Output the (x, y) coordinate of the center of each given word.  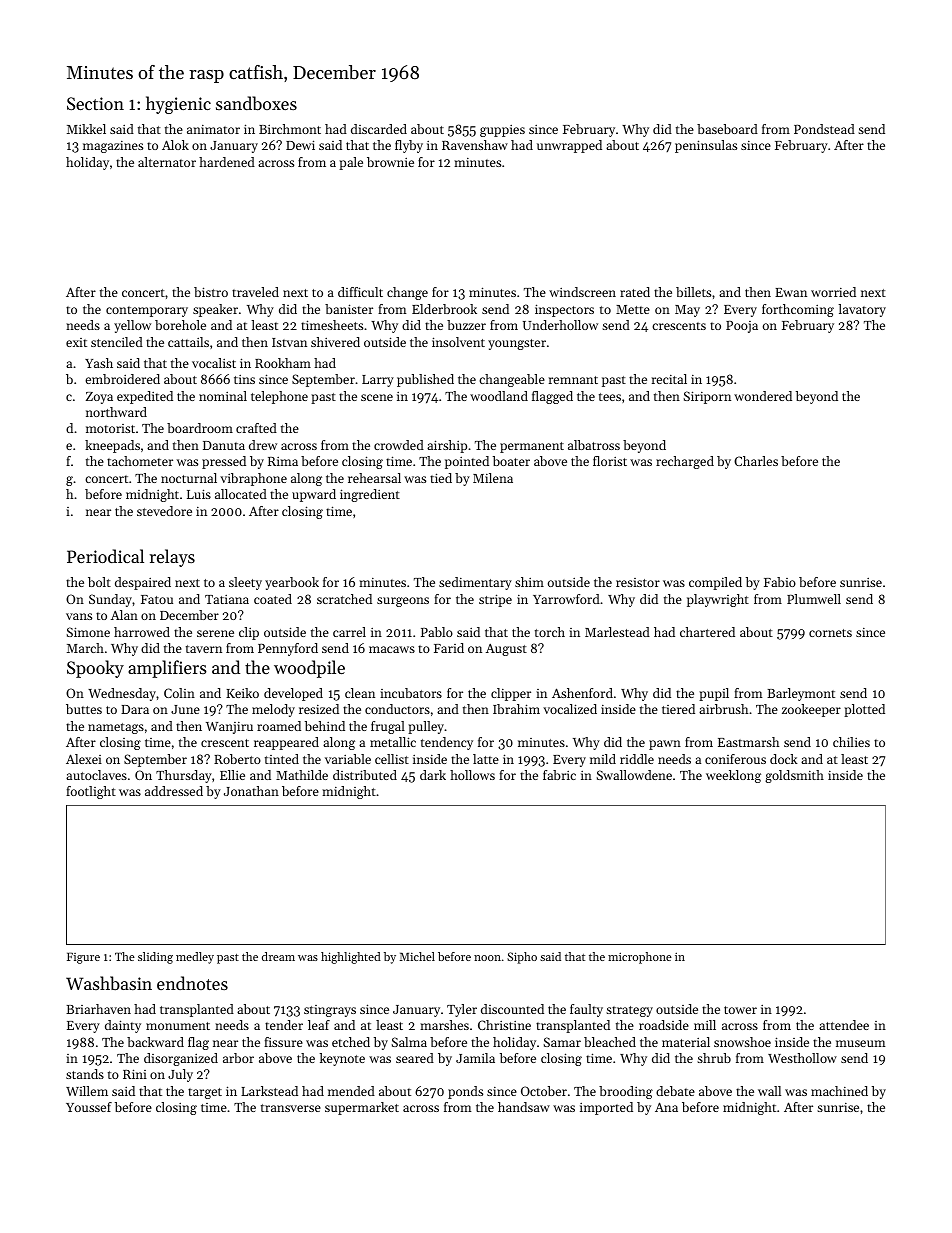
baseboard (727, 129)
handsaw (524, 1107)
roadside (664, 1025)
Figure (83, 958)
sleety (245, 583)
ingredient (370, 495)
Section (95, 103)
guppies (502, 131)
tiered (678, 709)
